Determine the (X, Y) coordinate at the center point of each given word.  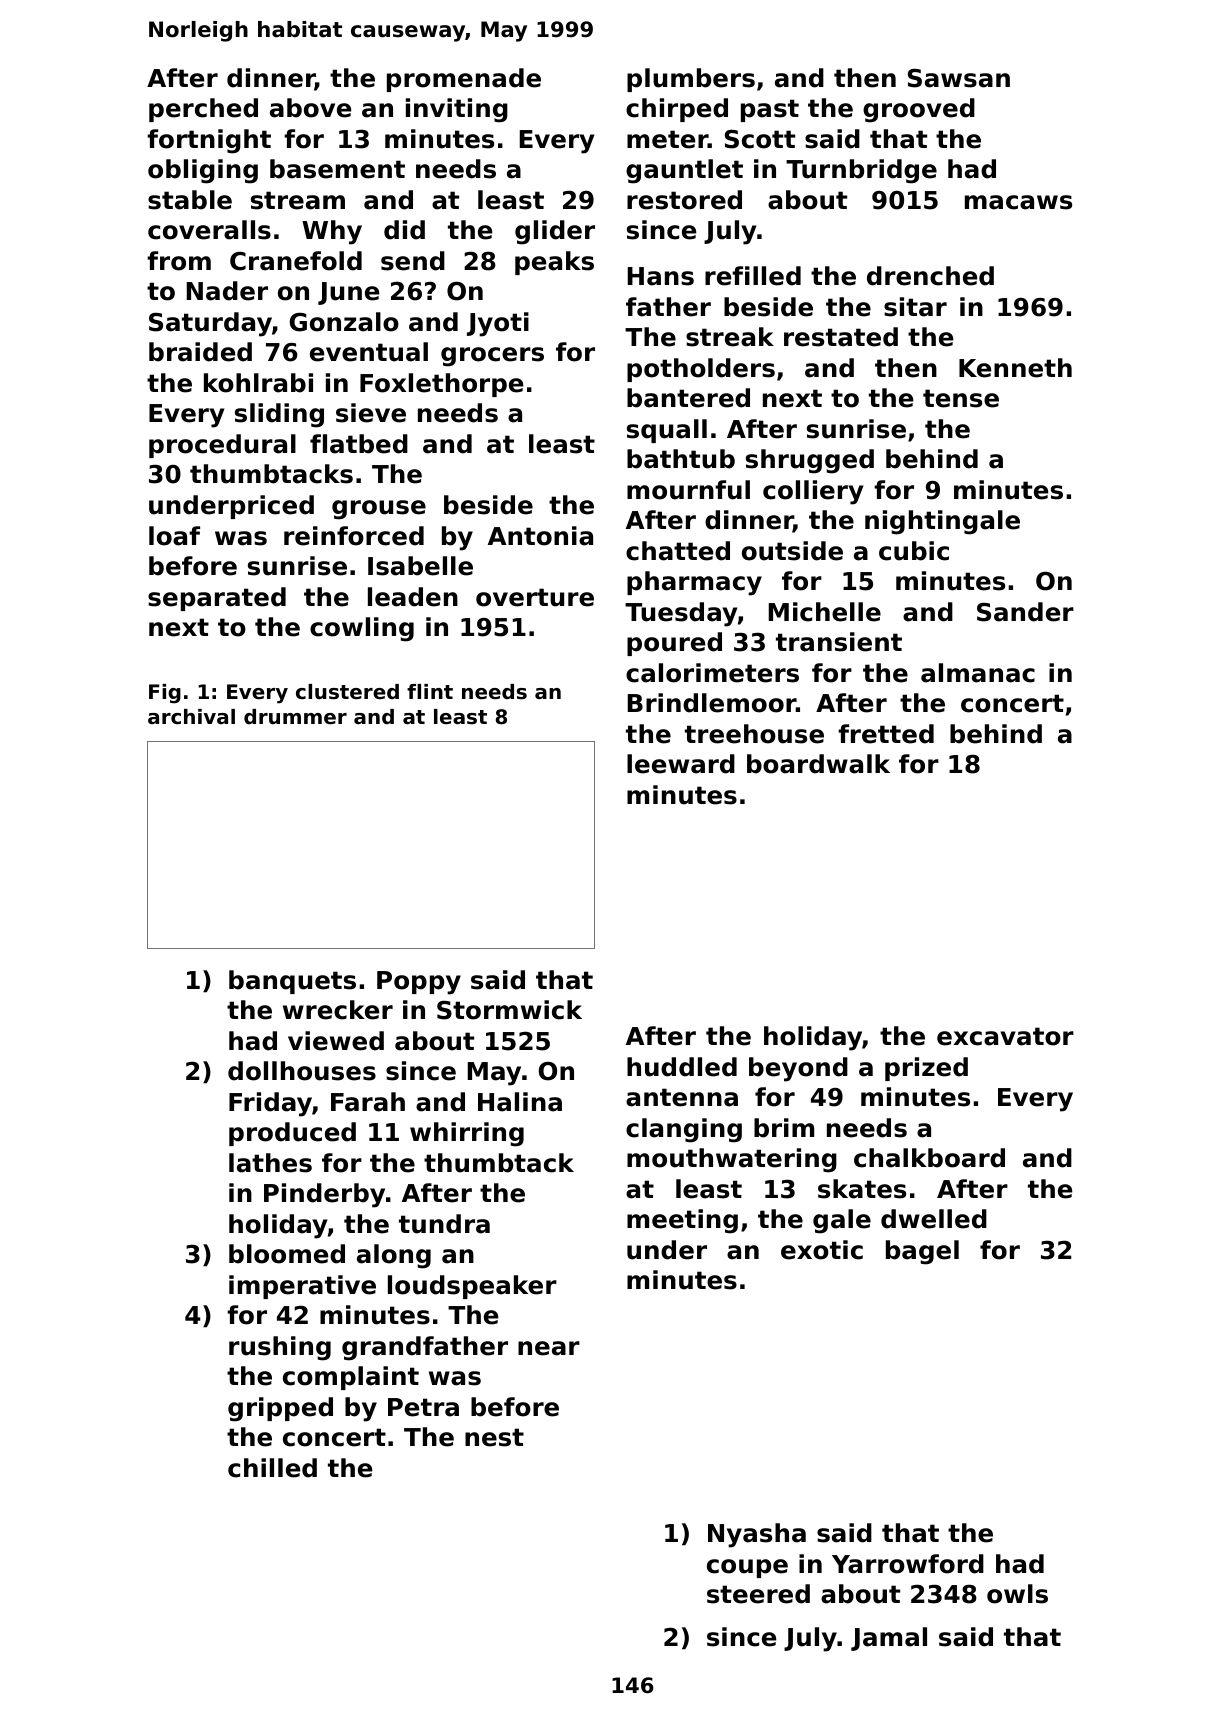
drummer (295, 717)
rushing (280, 1348)
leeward (681, 764)
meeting (682, 1221)
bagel (922, 1252)
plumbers (691, 80)
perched (203, 110)
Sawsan (959, 78)
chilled (272, 1468)
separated (217, 599)
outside (792, 551)
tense (961, 398)
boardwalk (818, 764)
